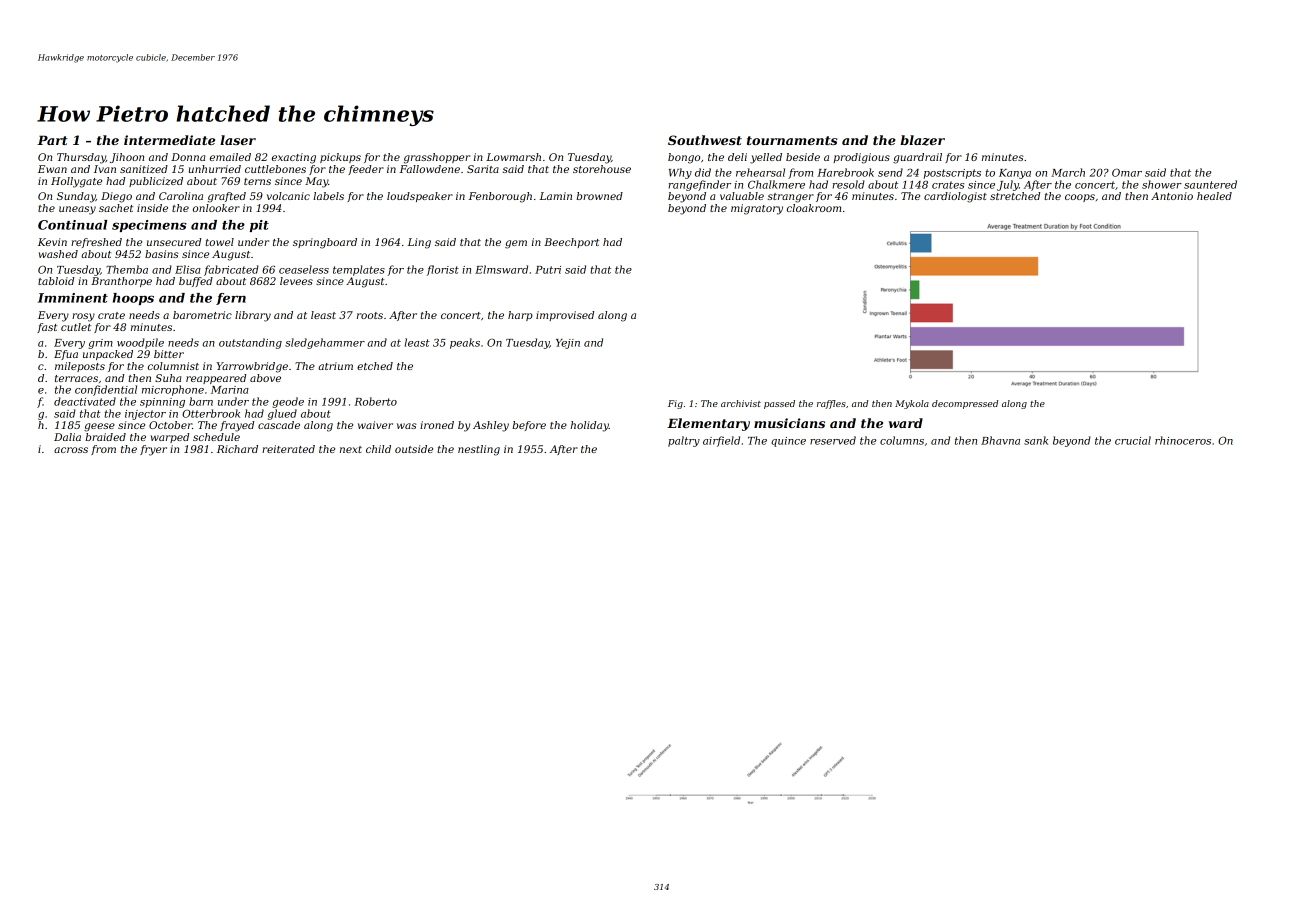  Describe the element at coordinates (47, 328) in the document. I see `fast` at that location.
